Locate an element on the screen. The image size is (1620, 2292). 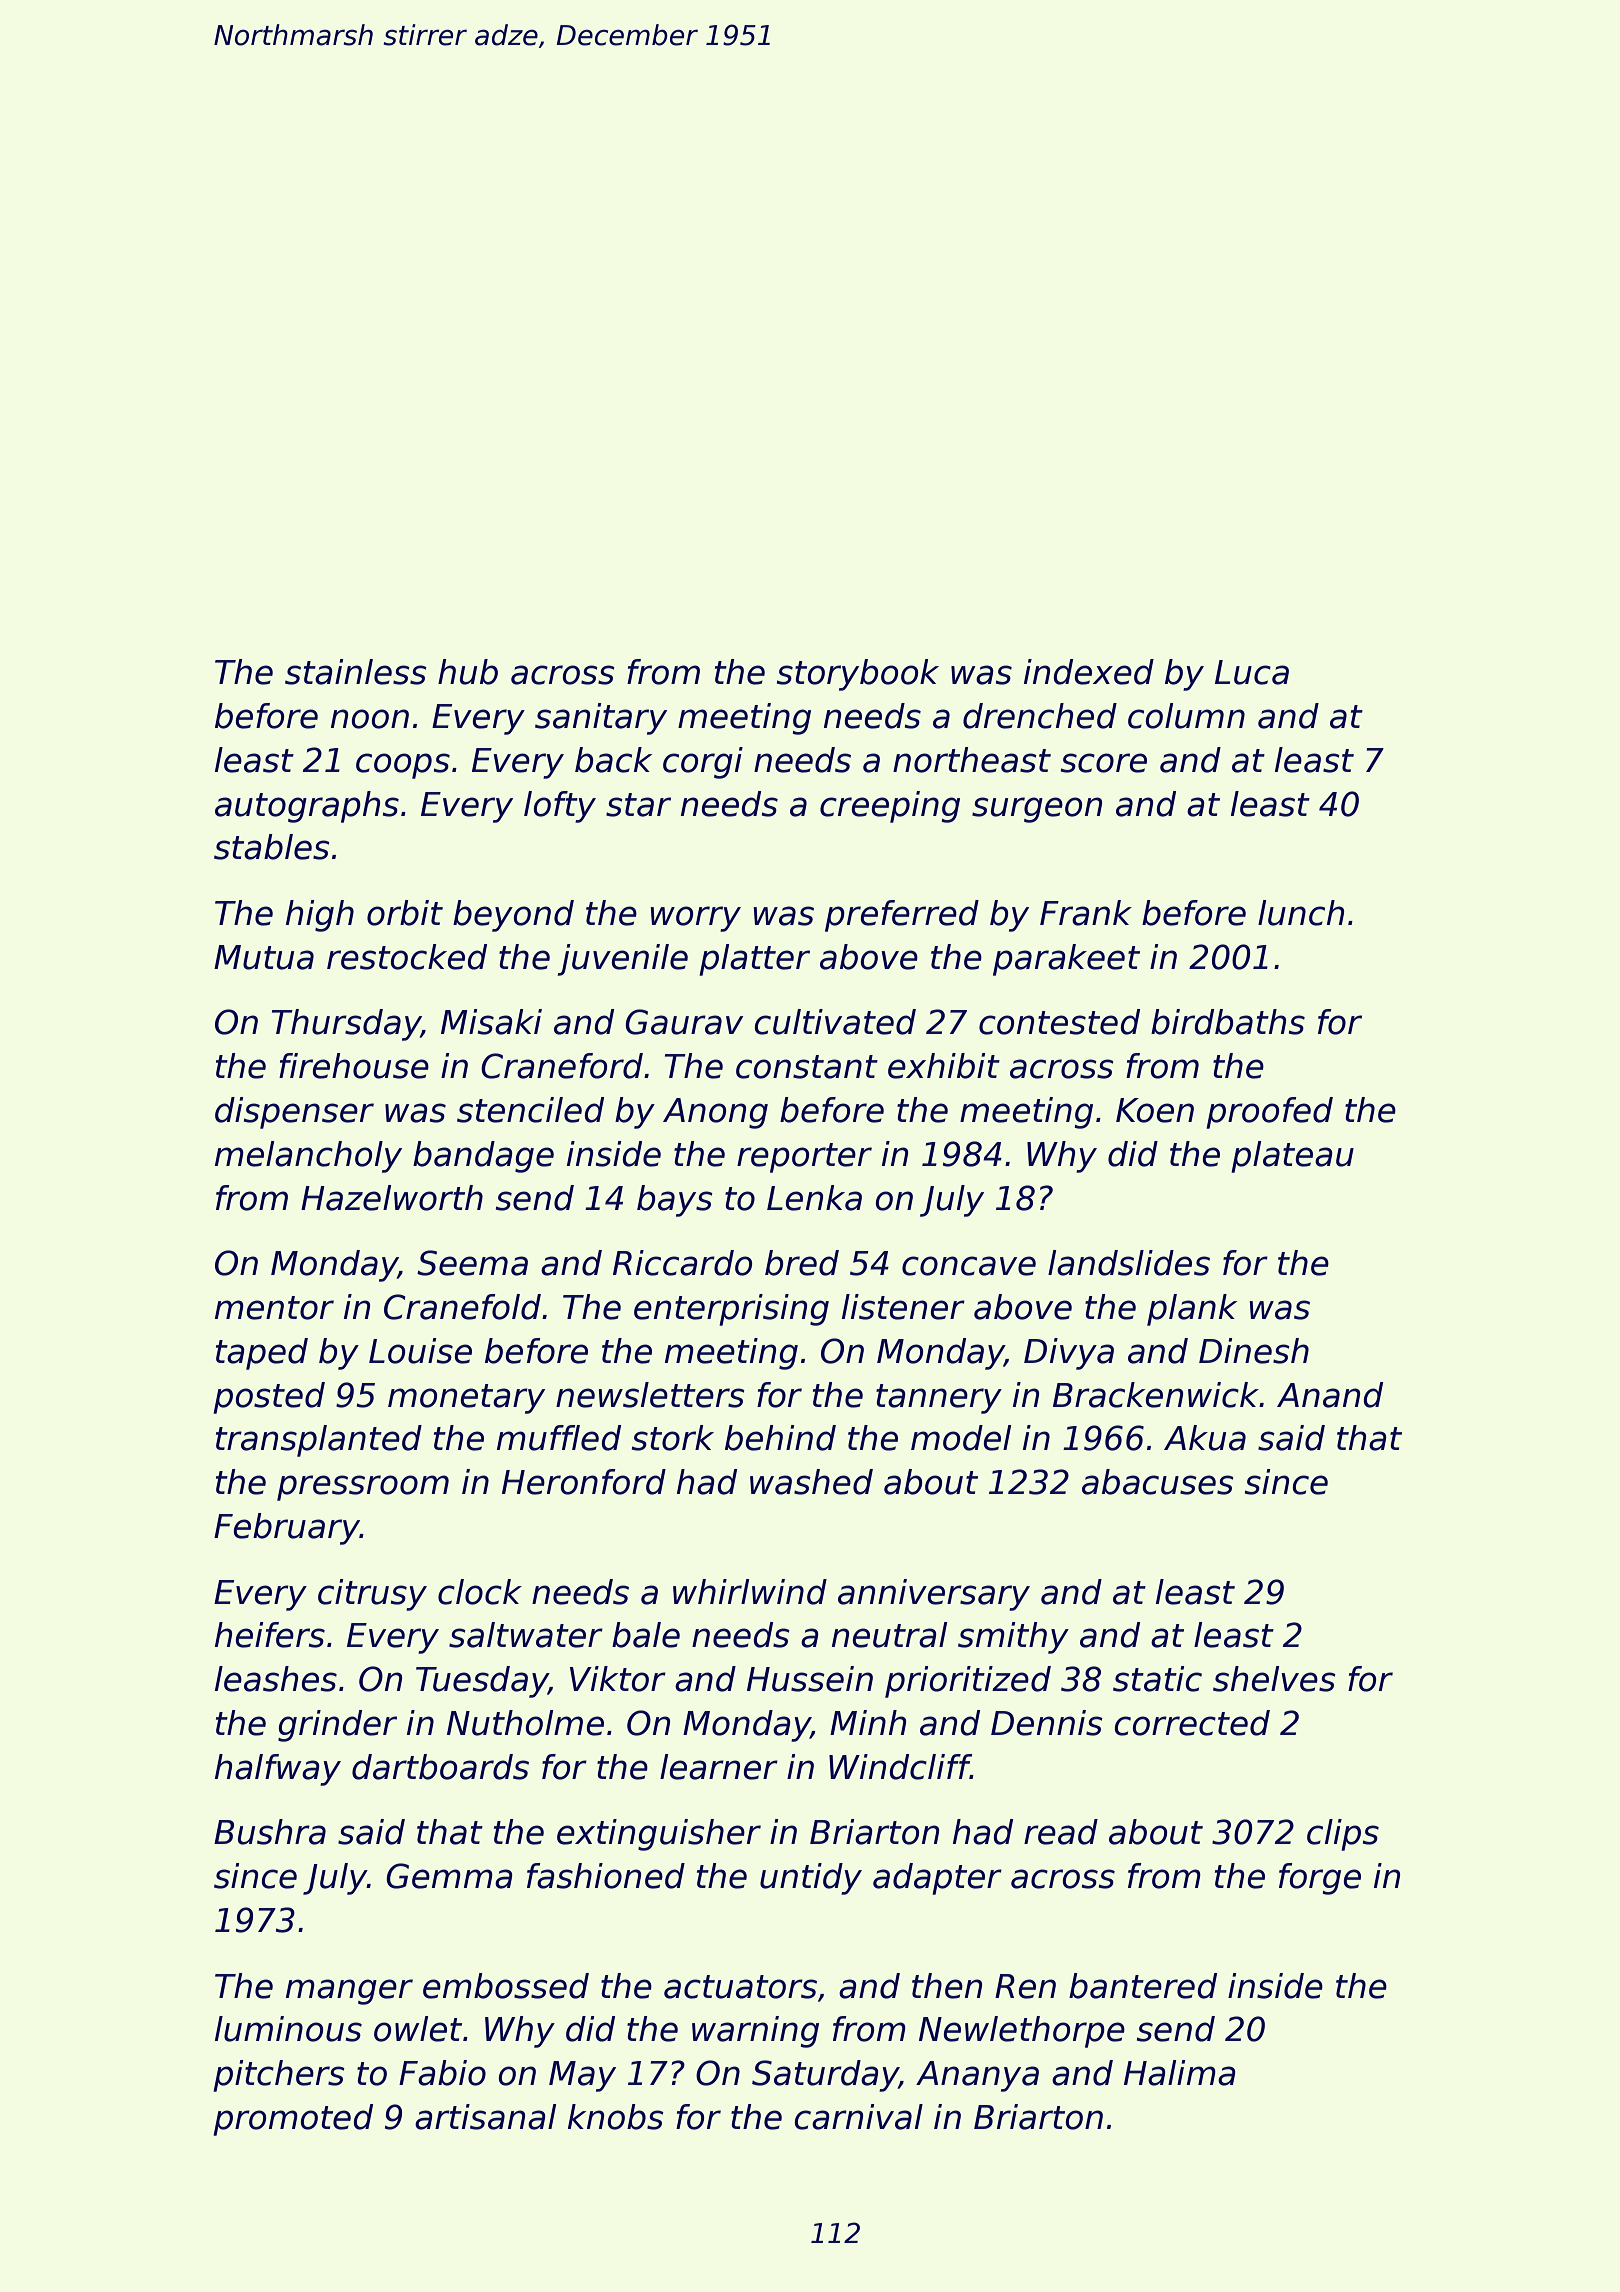
Koen is located at coordinates (1155, 1110).
